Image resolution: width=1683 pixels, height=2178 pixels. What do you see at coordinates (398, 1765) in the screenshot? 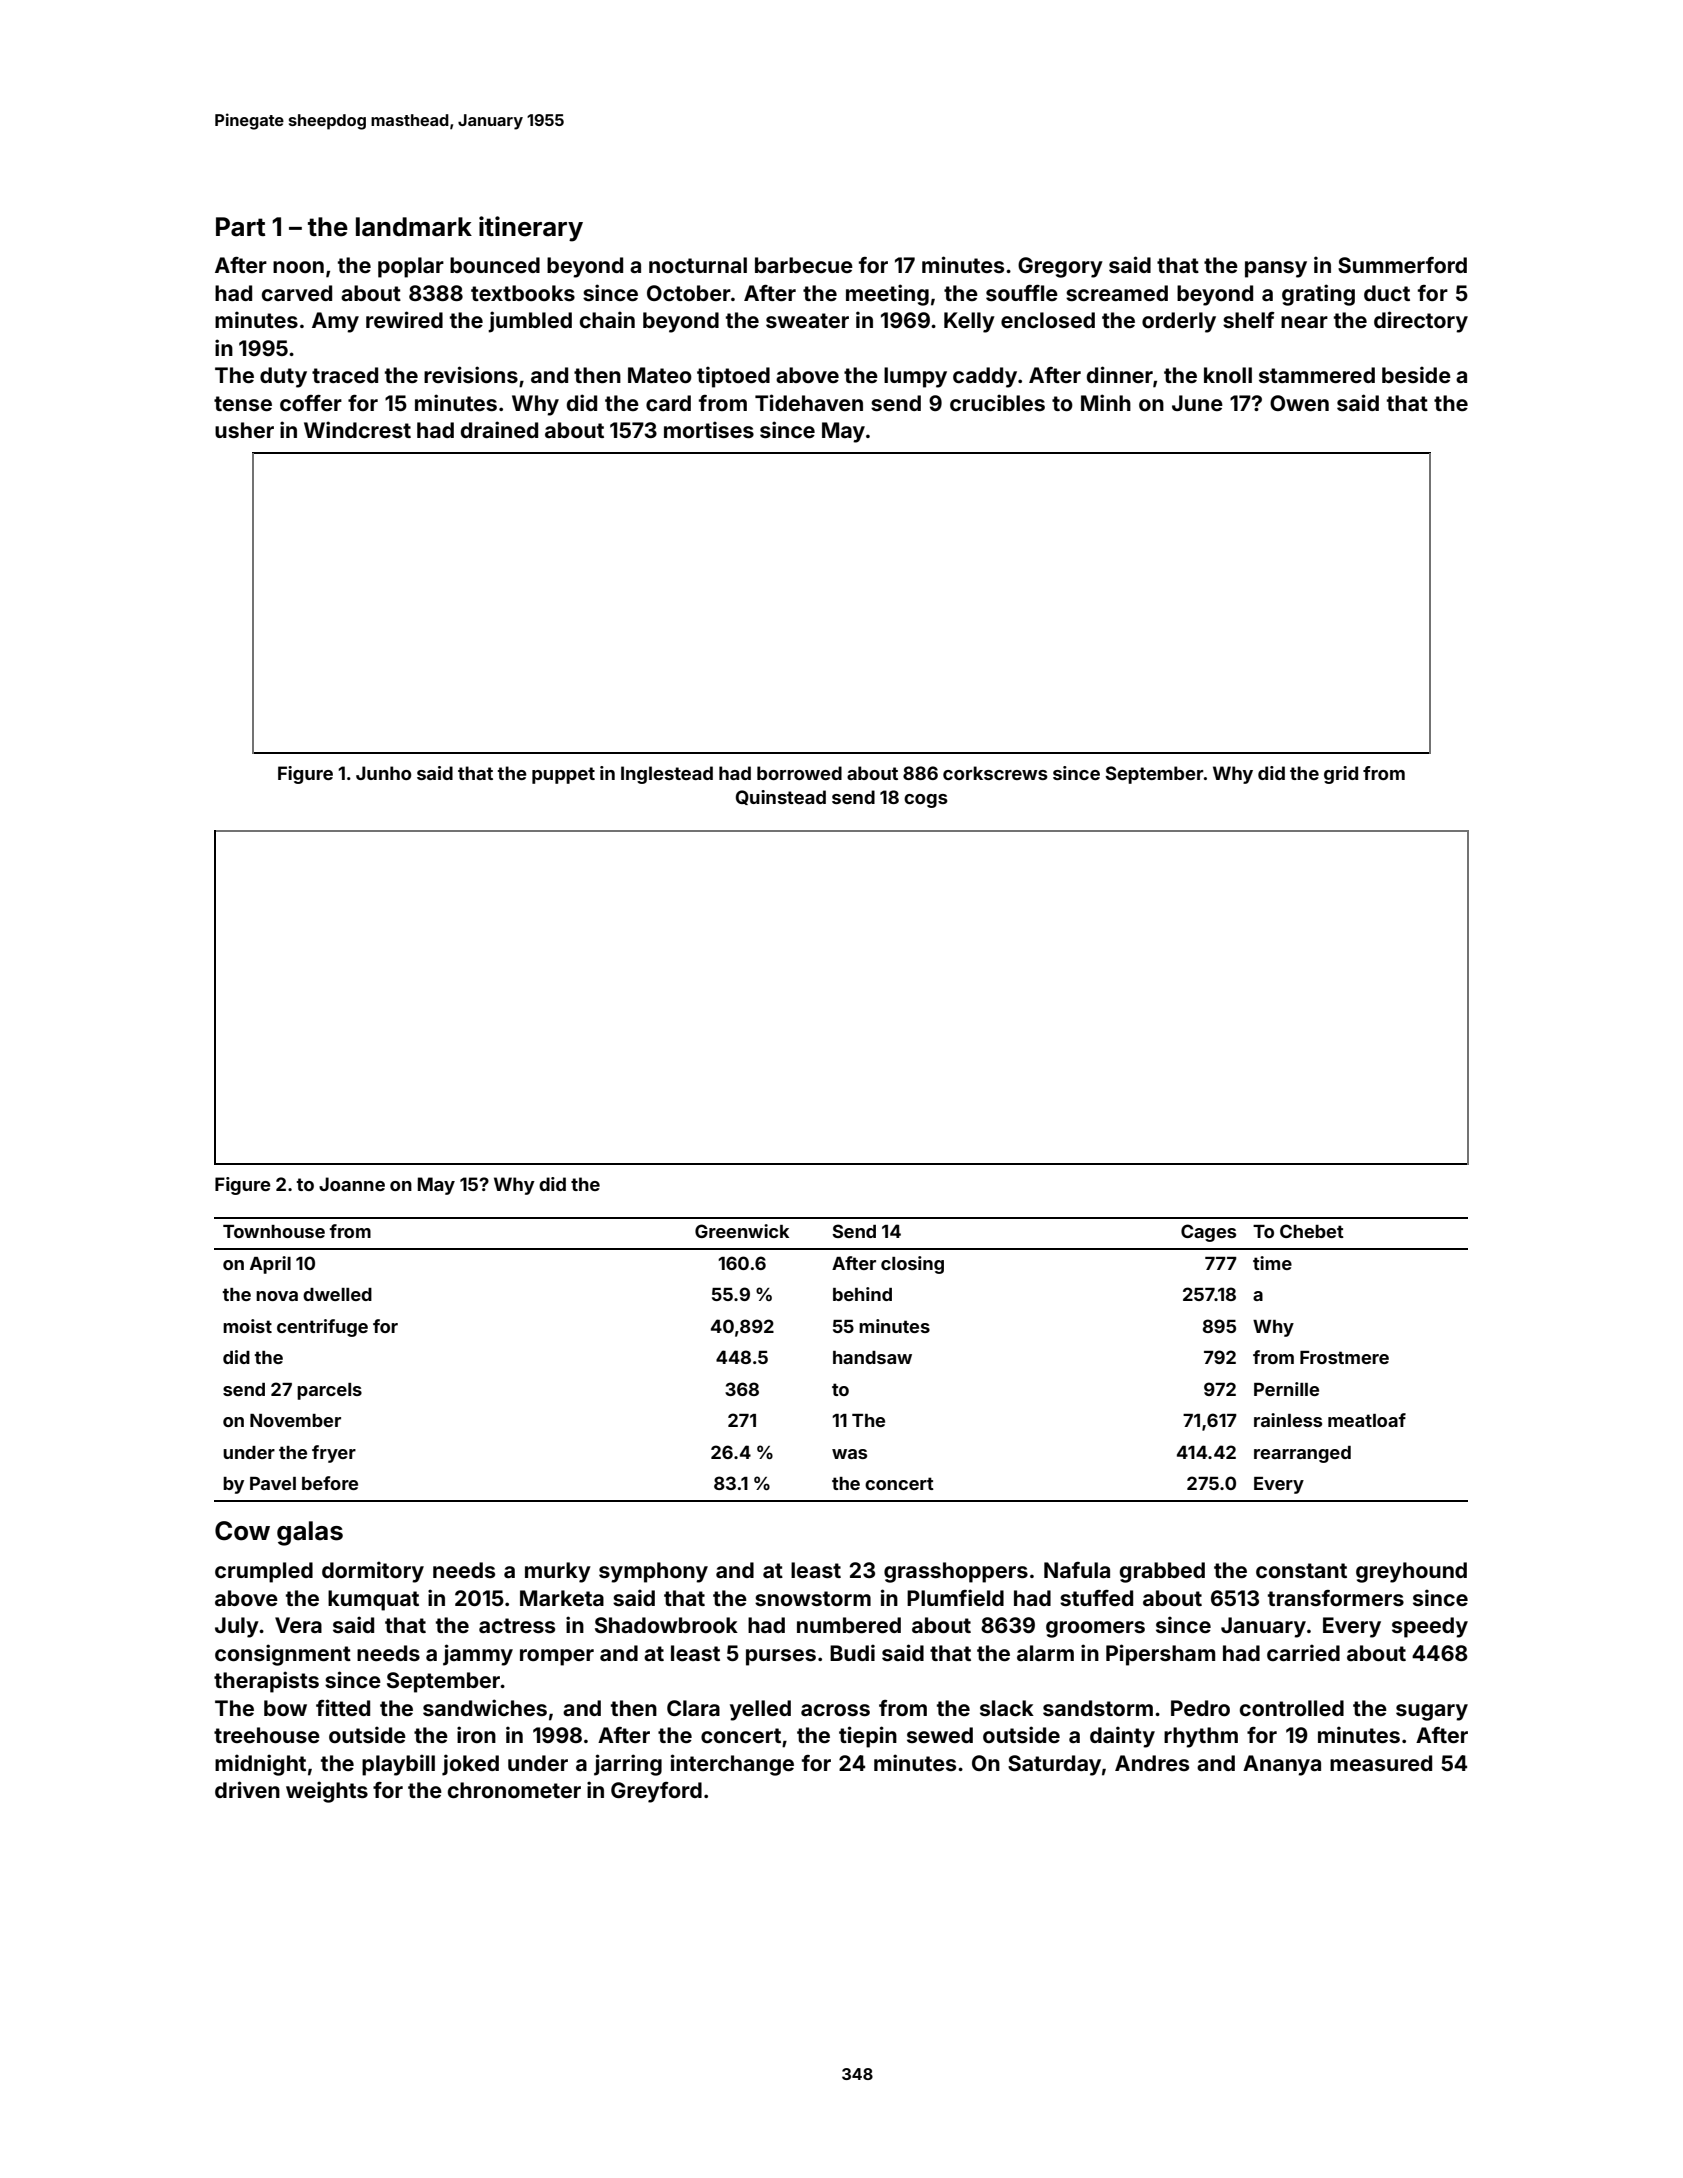
I see `playbill` at bounding box center [398, 1765].
